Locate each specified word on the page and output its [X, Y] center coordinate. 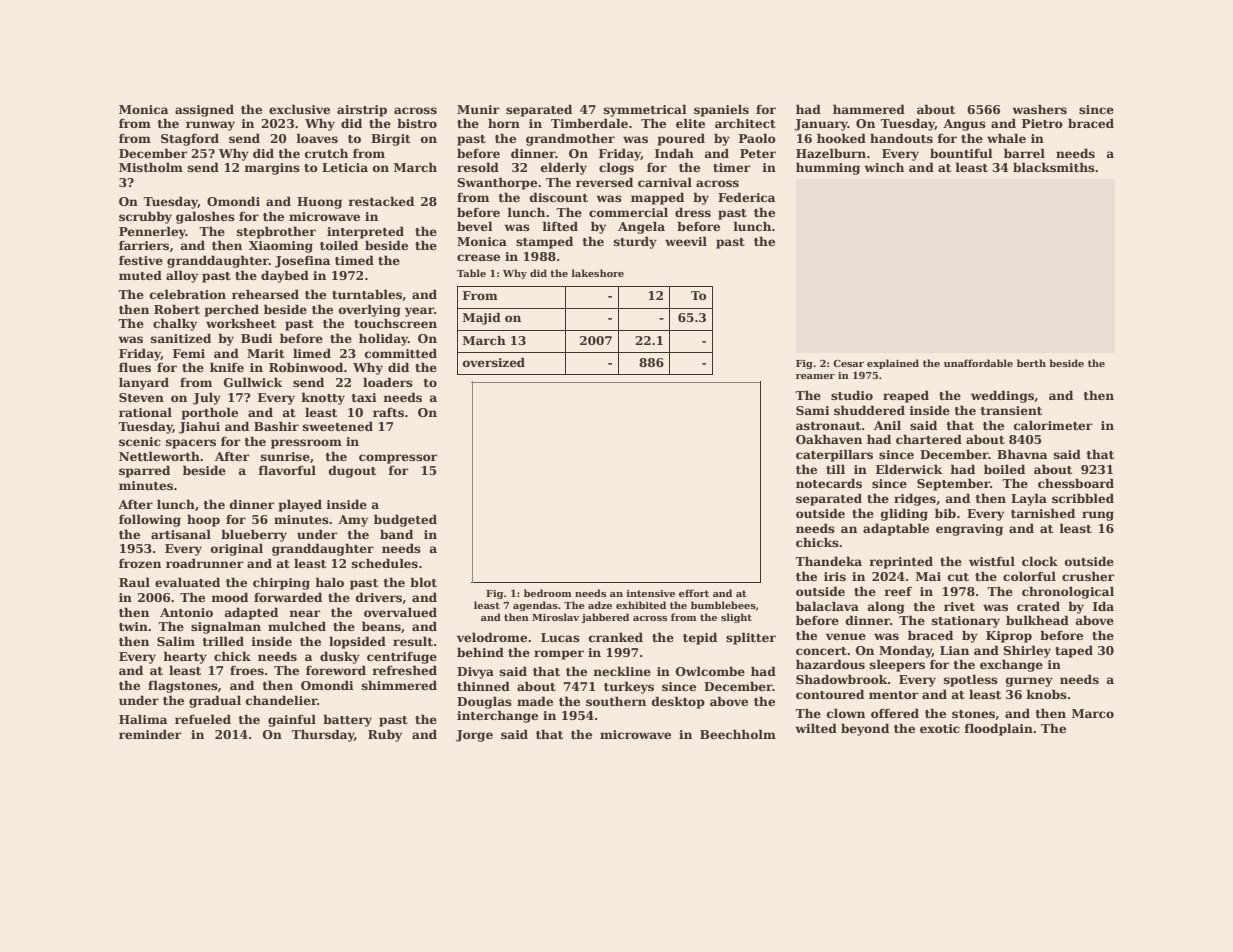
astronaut [828, 426]
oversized [493, 362]
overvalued [400, 612]
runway [210, 126]
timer [732, 167]
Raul [134, 582]
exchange [1011, 665]
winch [884, 167]
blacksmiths [1054, 167]
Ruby [385, 735]
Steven [141, 397]
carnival [665, 182]
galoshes [205, 217]
